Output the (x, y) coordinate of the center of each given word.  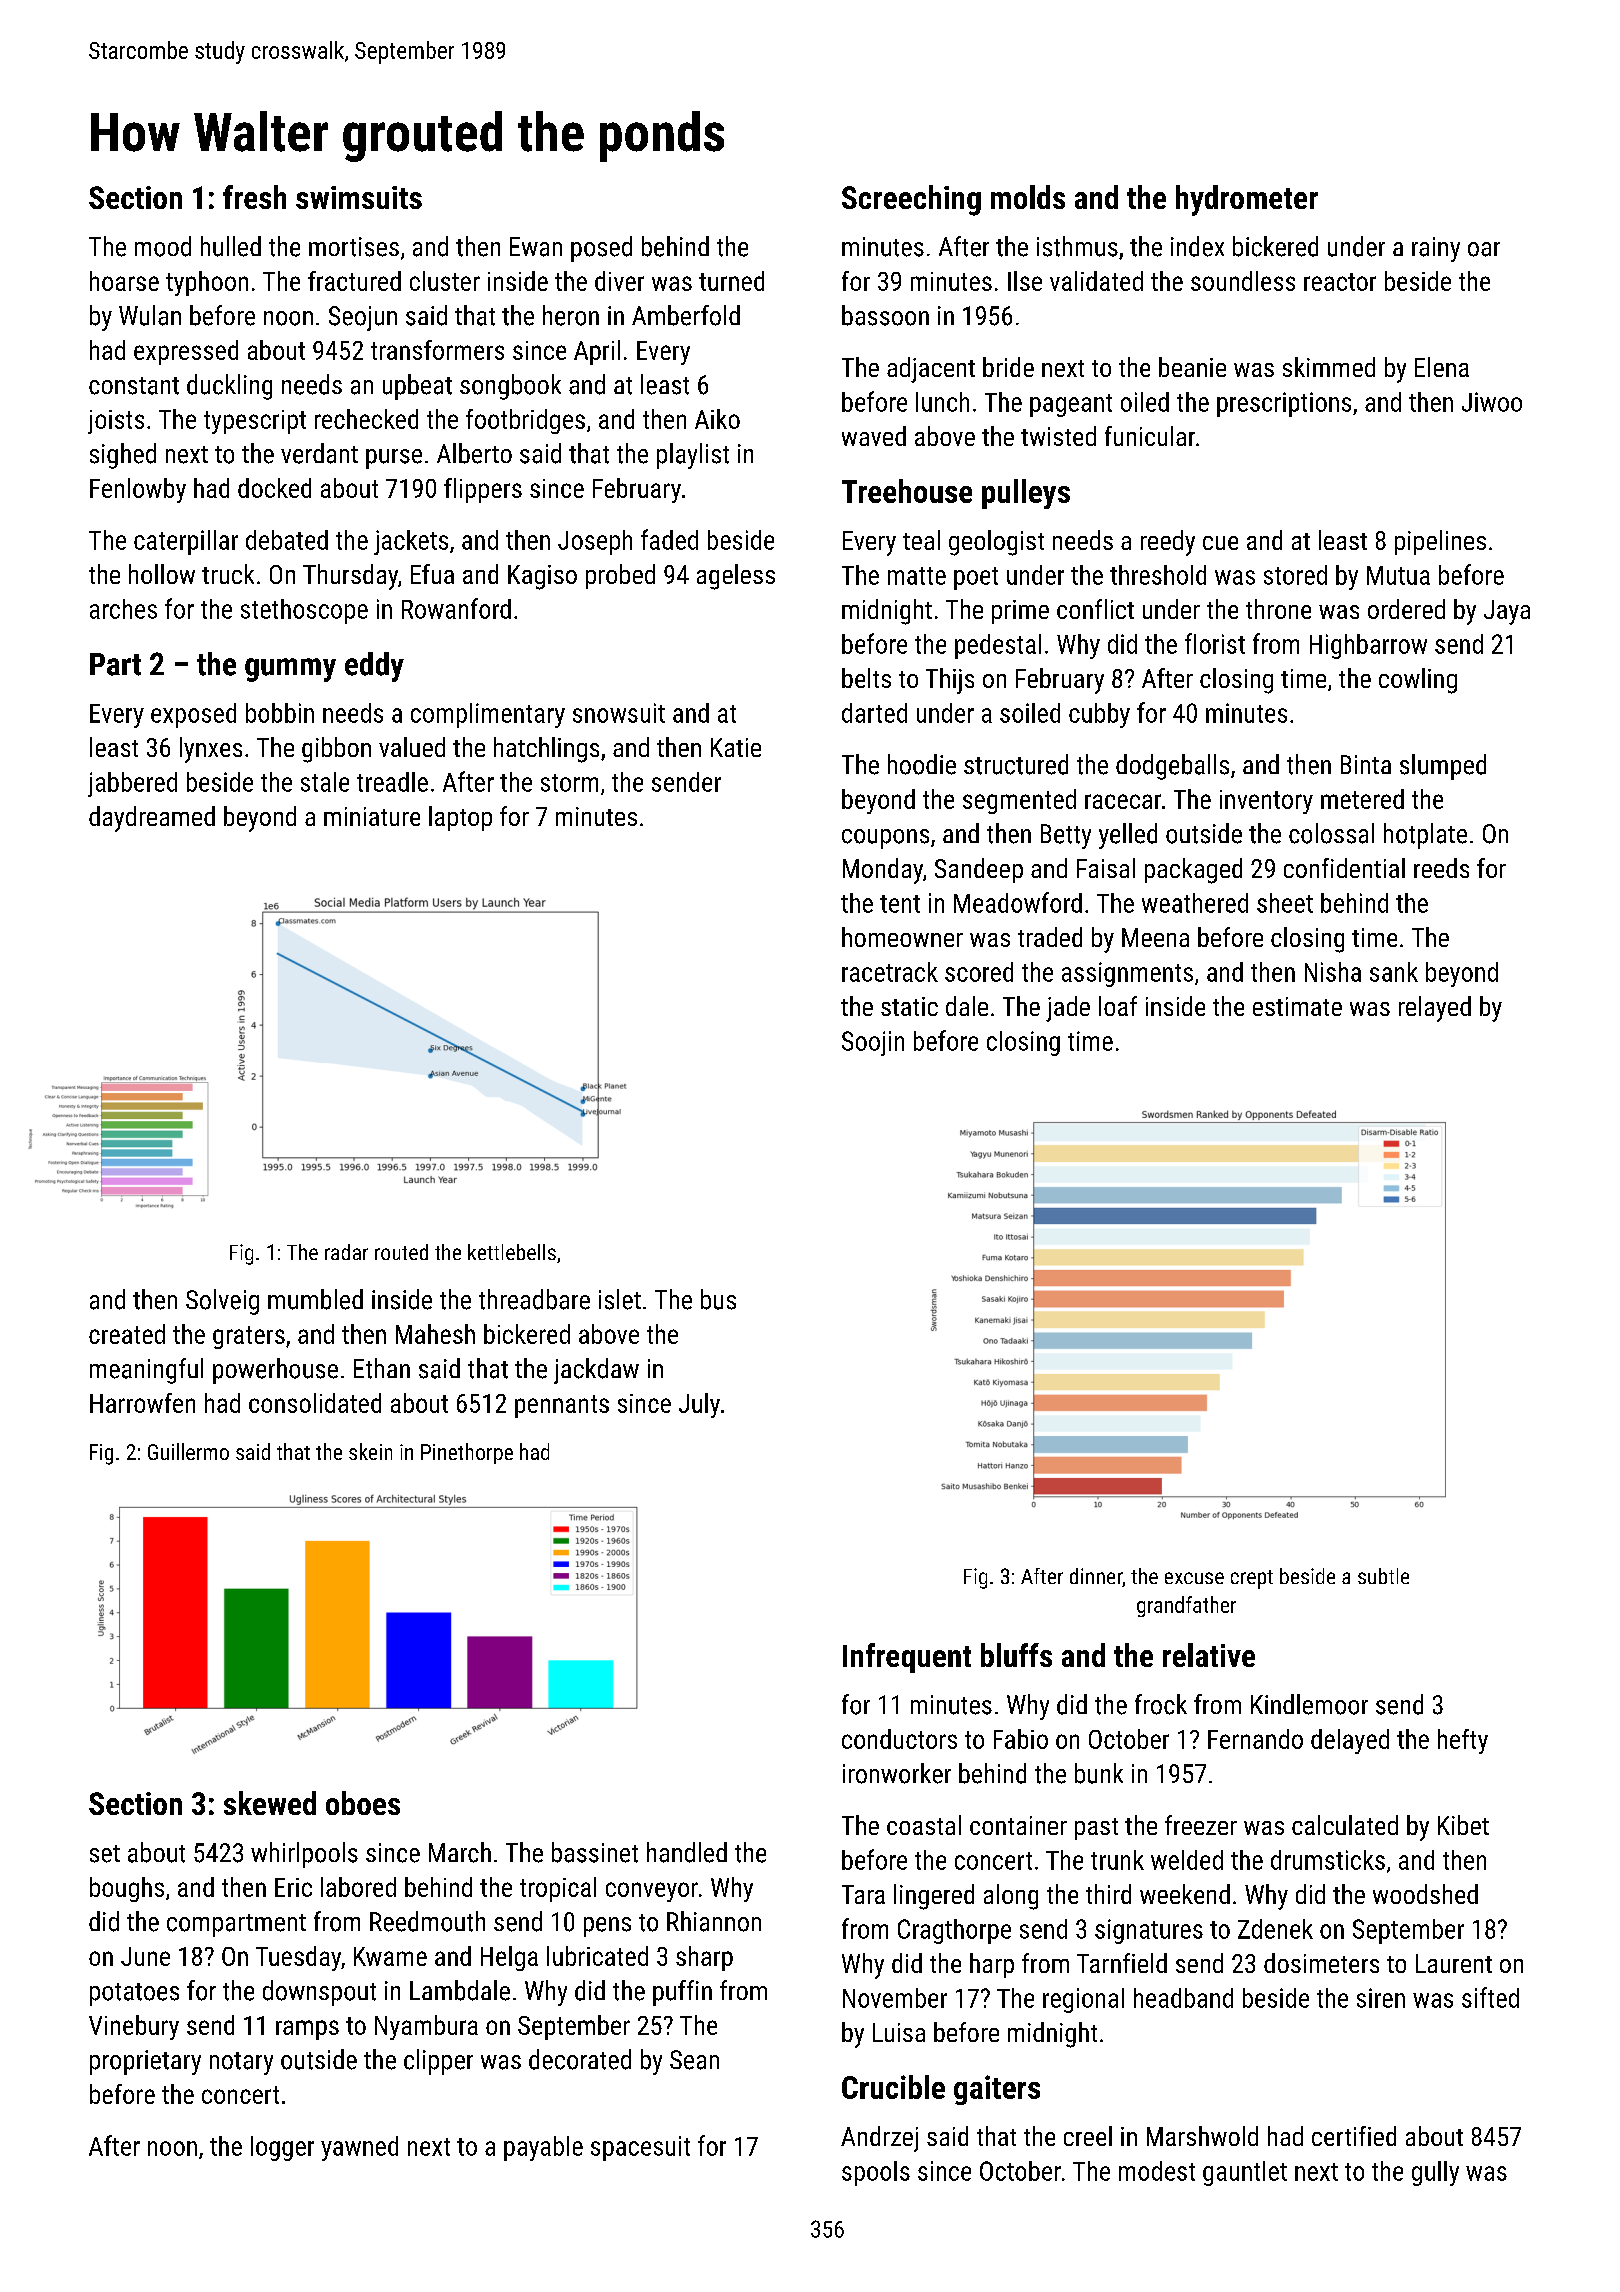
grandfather (1186, 1606)
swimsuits (359, 197)
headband (1183, 1998)
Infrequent (907, 1658)
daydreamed (152, 819)
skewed (270, 1803)
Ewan (536, 247)
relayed (1435, 1009)
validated (1096, 281)
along (1011, 1897)
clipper (438, 2062)
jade (1068, 1009)
